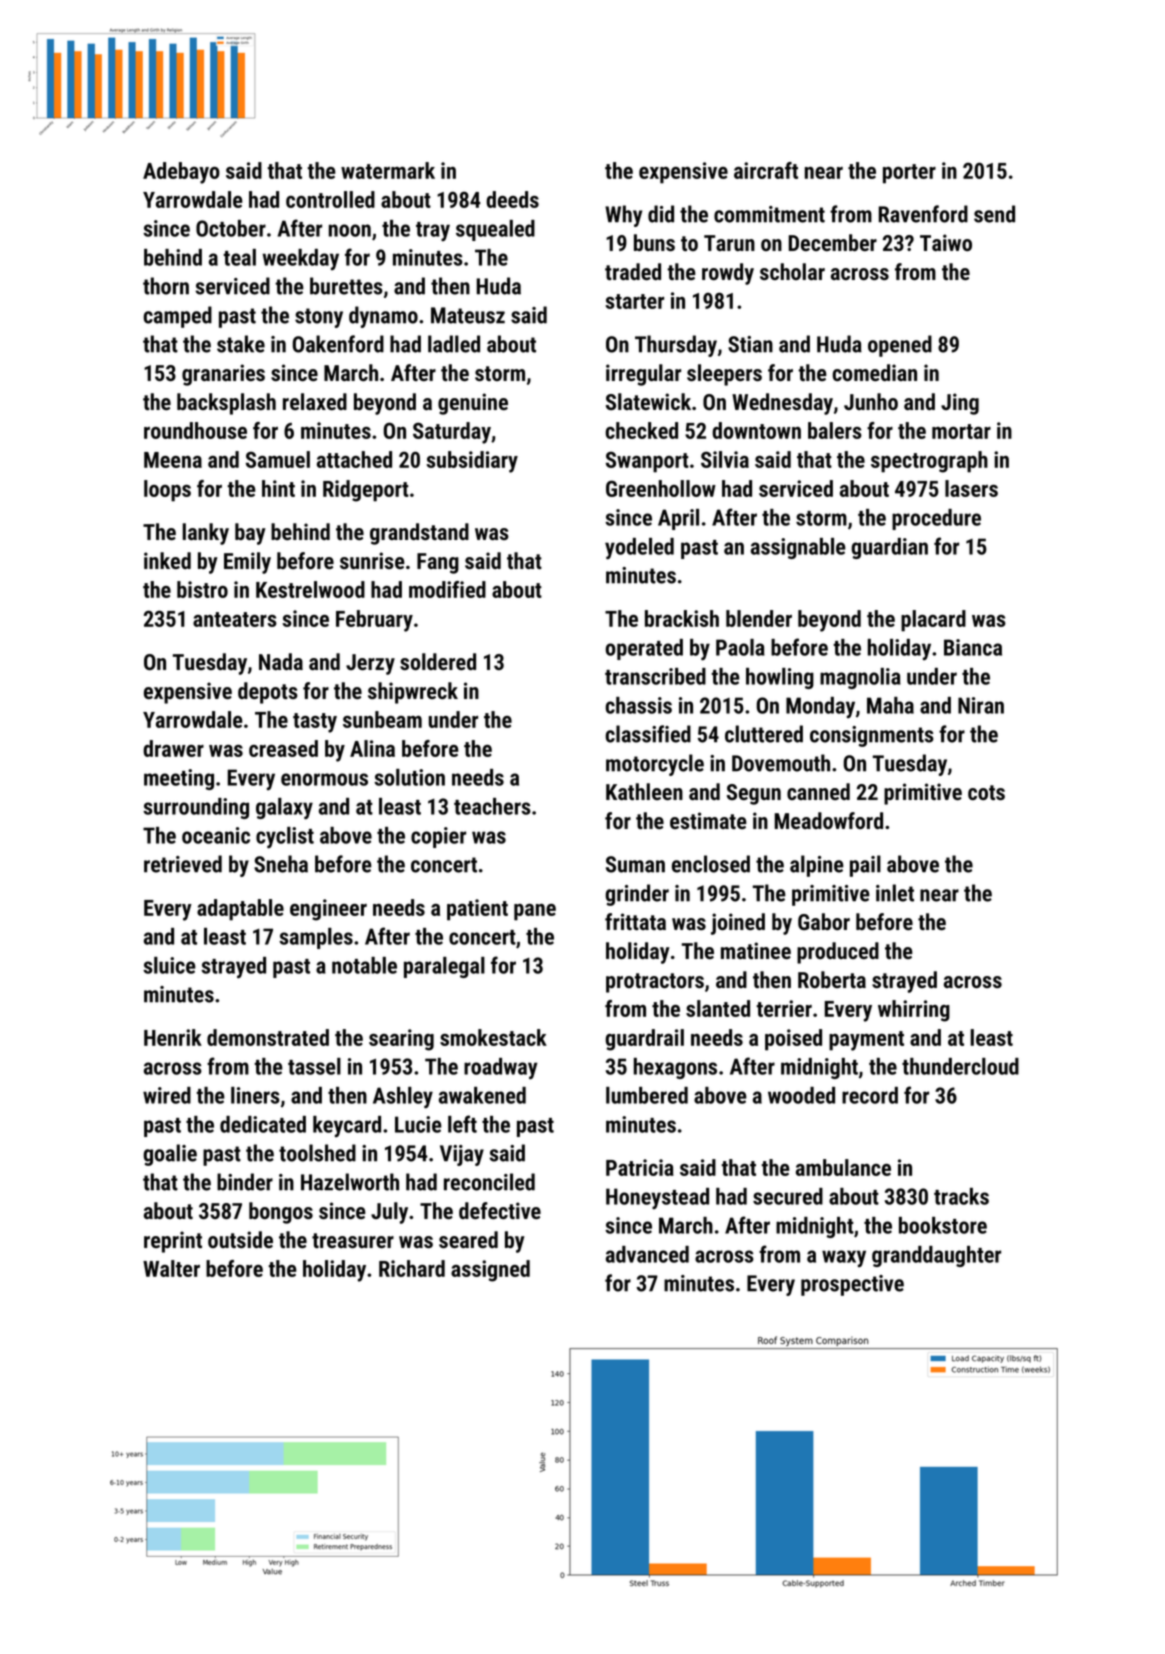 The width and height of the screenshot is (1165, 1654). What do you see at coordinates (895, 893) in the screenshot?
I see `inlet` at bounding box center [895, 893].
